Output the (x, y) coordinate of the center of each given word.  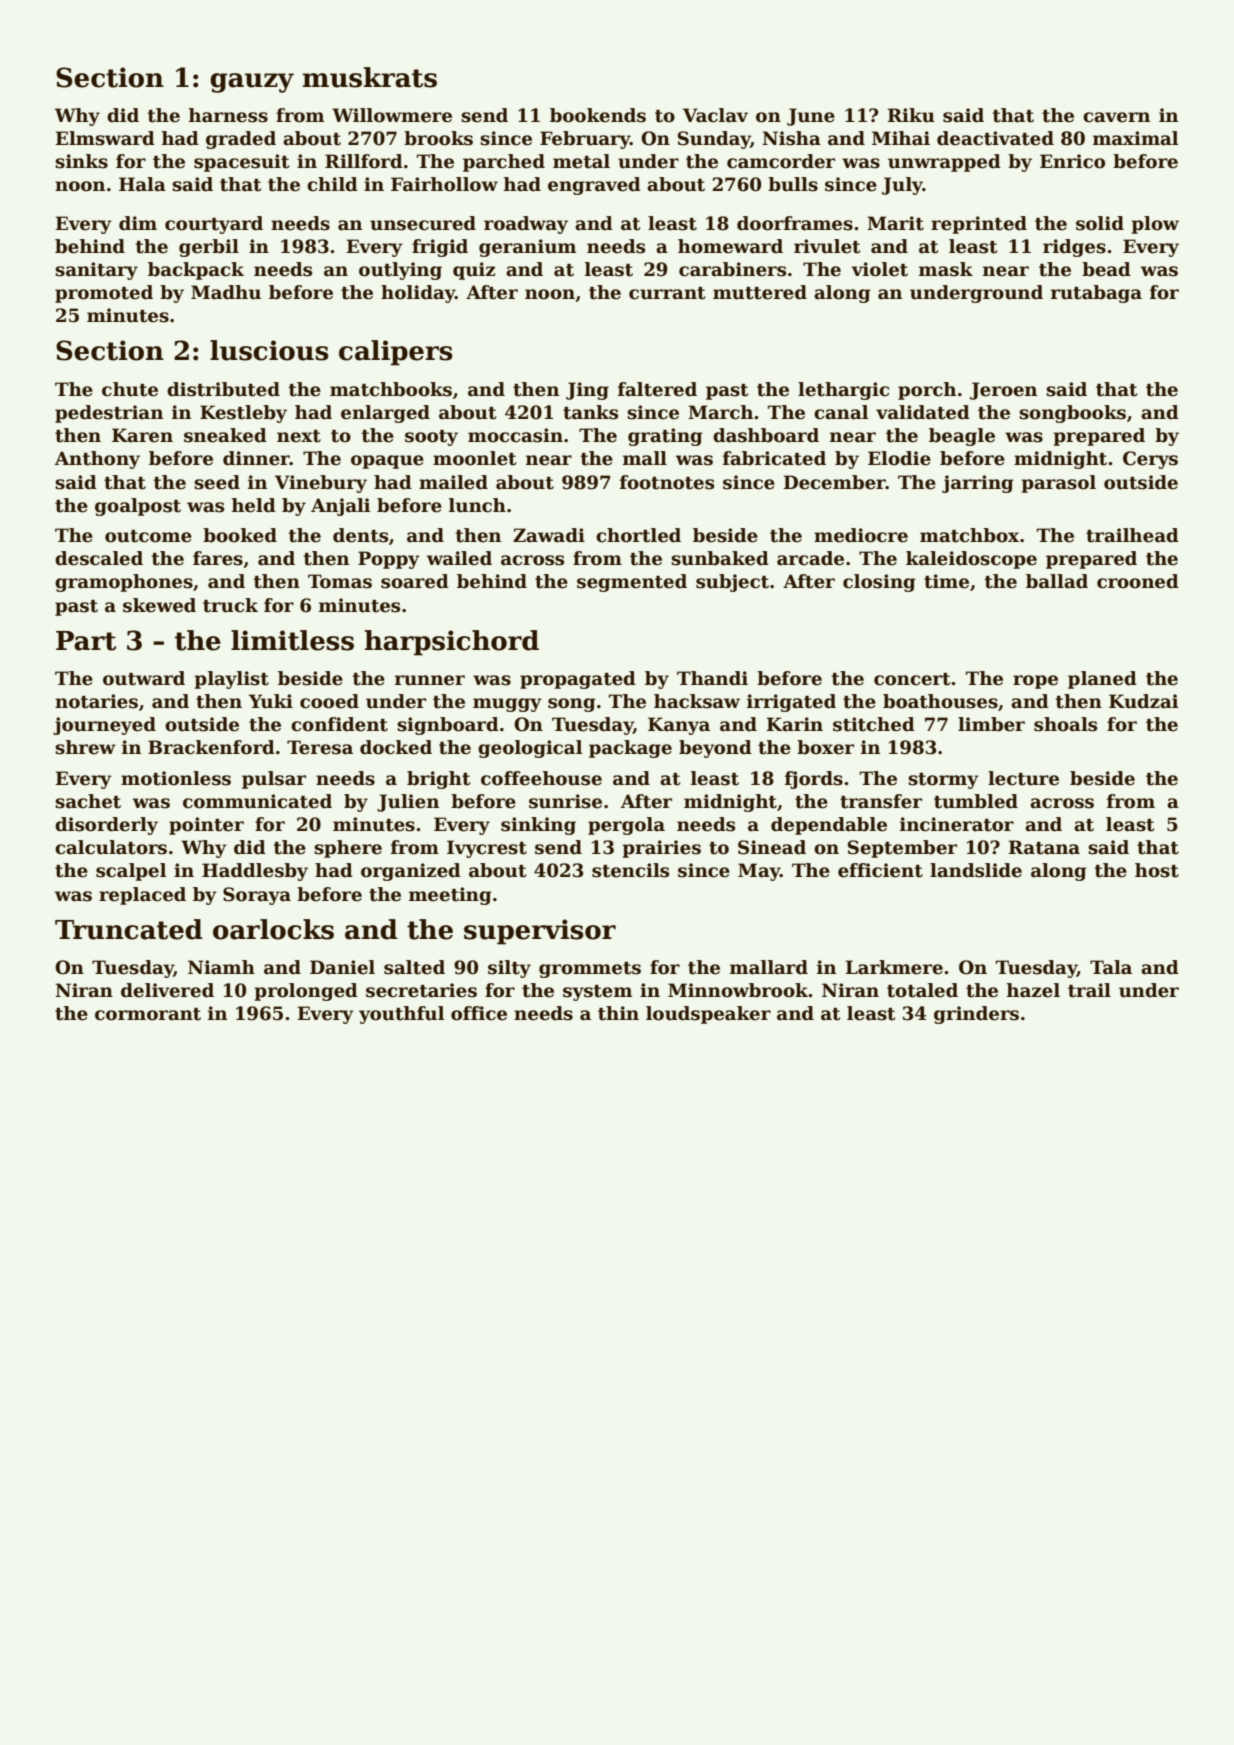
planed (1102, 680)
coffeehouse (541, 778)
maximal (1135, 138)
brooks (438, 138)
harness (228, 115)
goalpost (138, 507)
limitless (292, 640)
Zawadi (549, 535)
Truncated (129, 929)
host (1157, 870)
